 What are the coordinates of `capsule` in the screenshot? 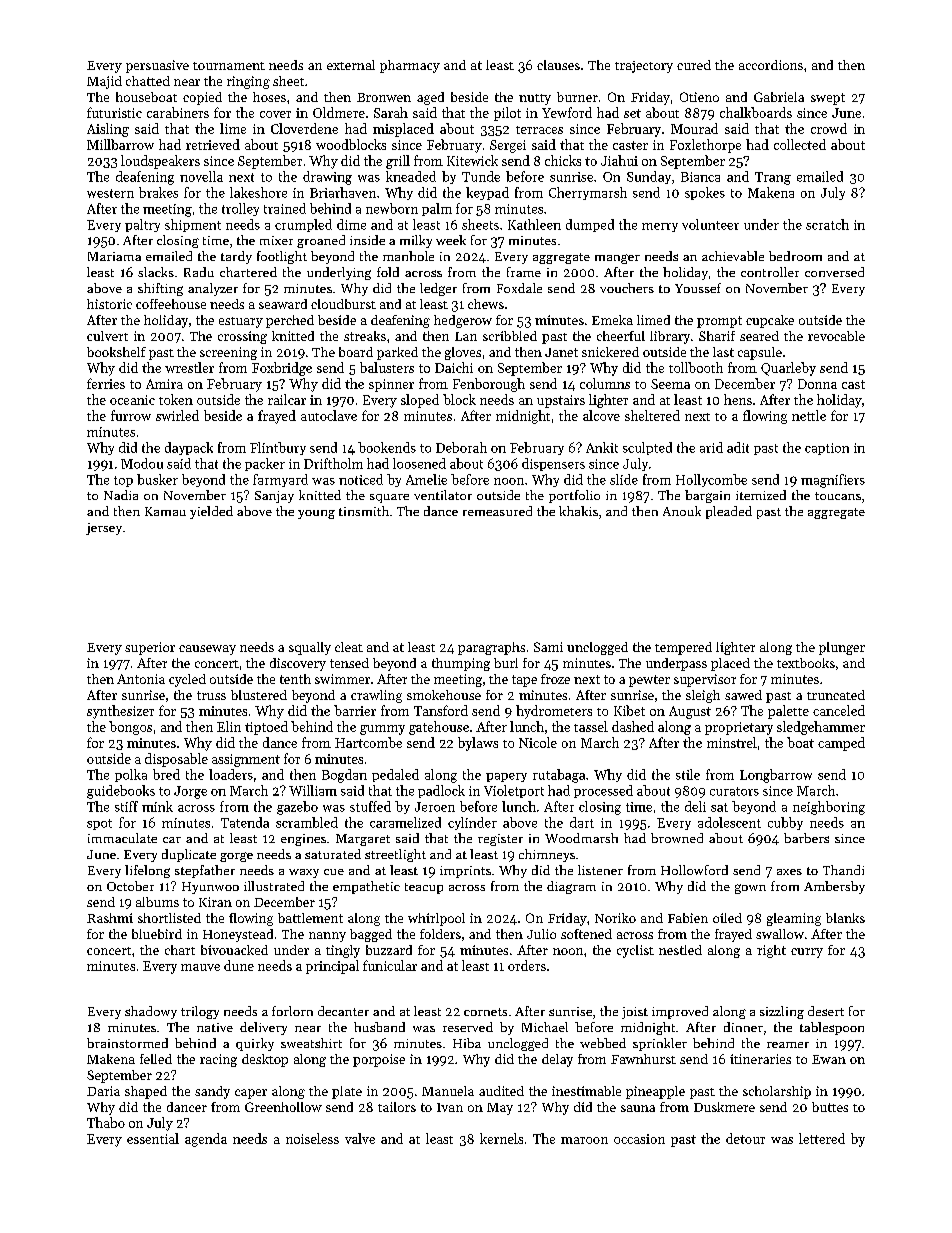 It's located at (760, 353).
